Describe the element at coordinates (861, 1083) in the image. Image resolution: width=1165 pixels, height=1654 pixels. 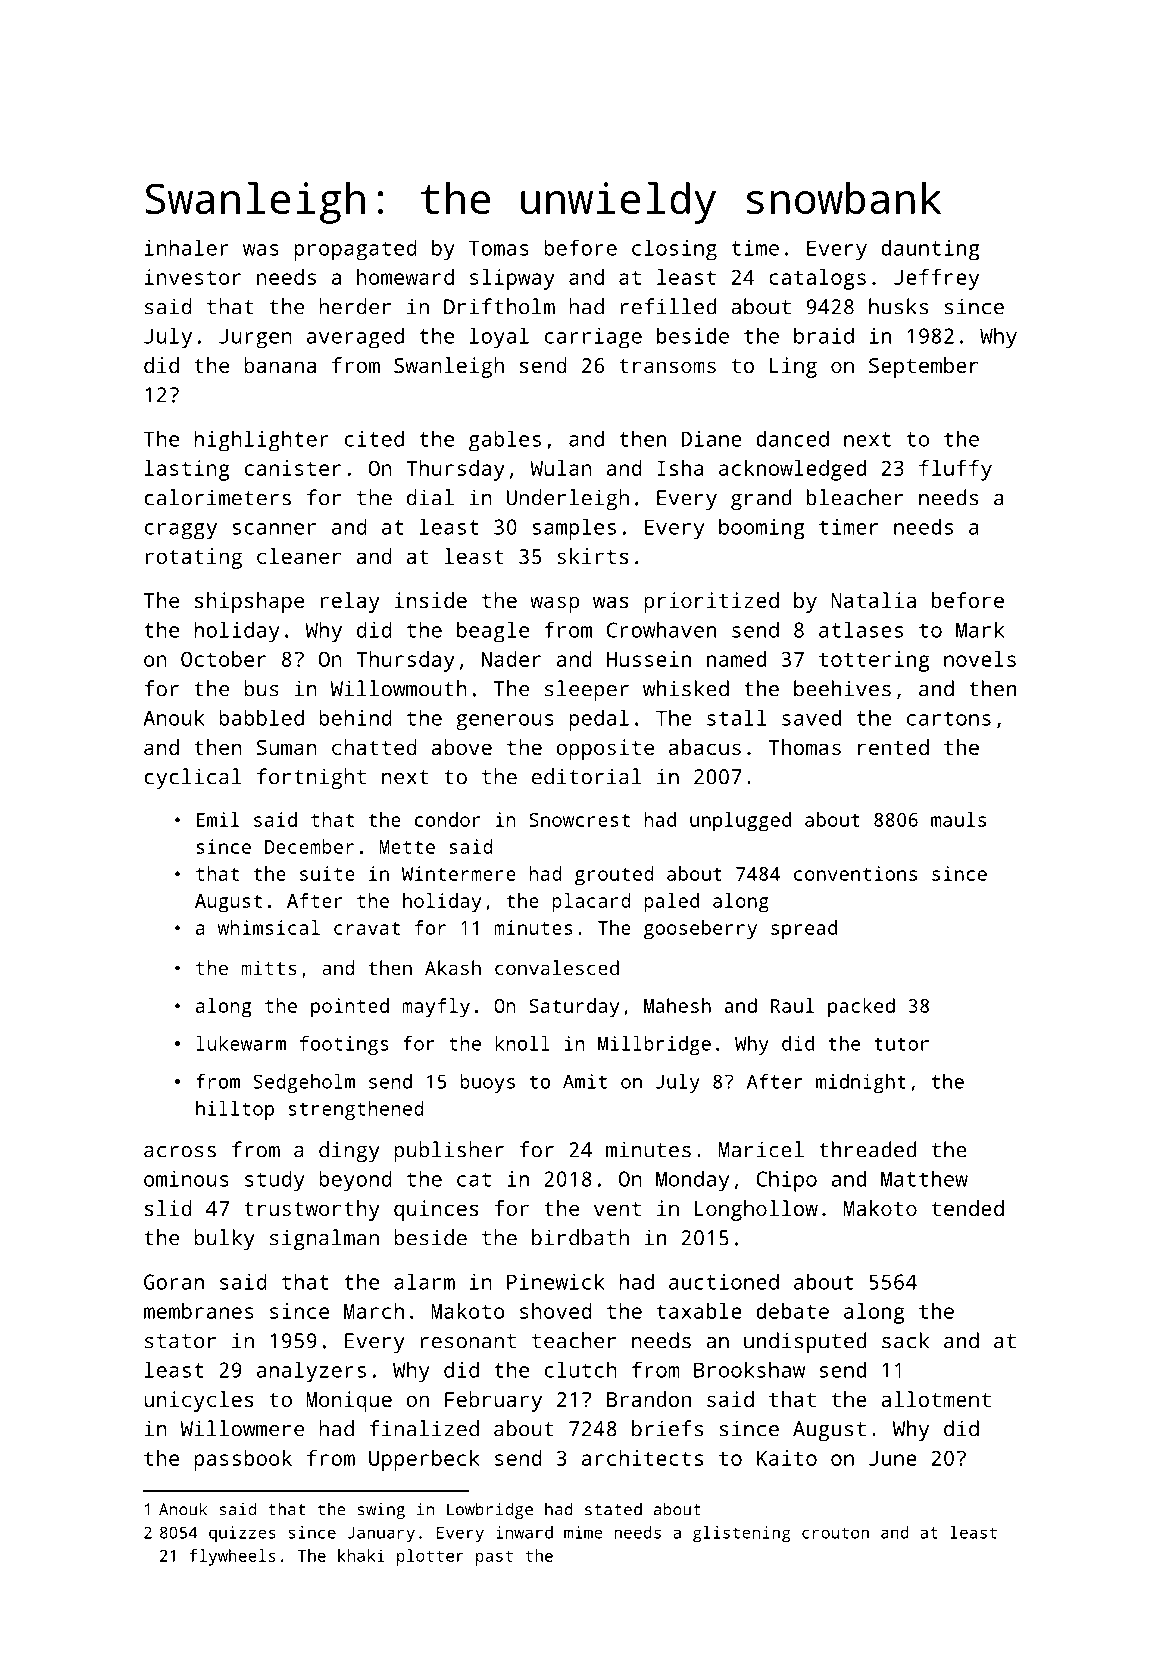
I see `midnight` at that location.
